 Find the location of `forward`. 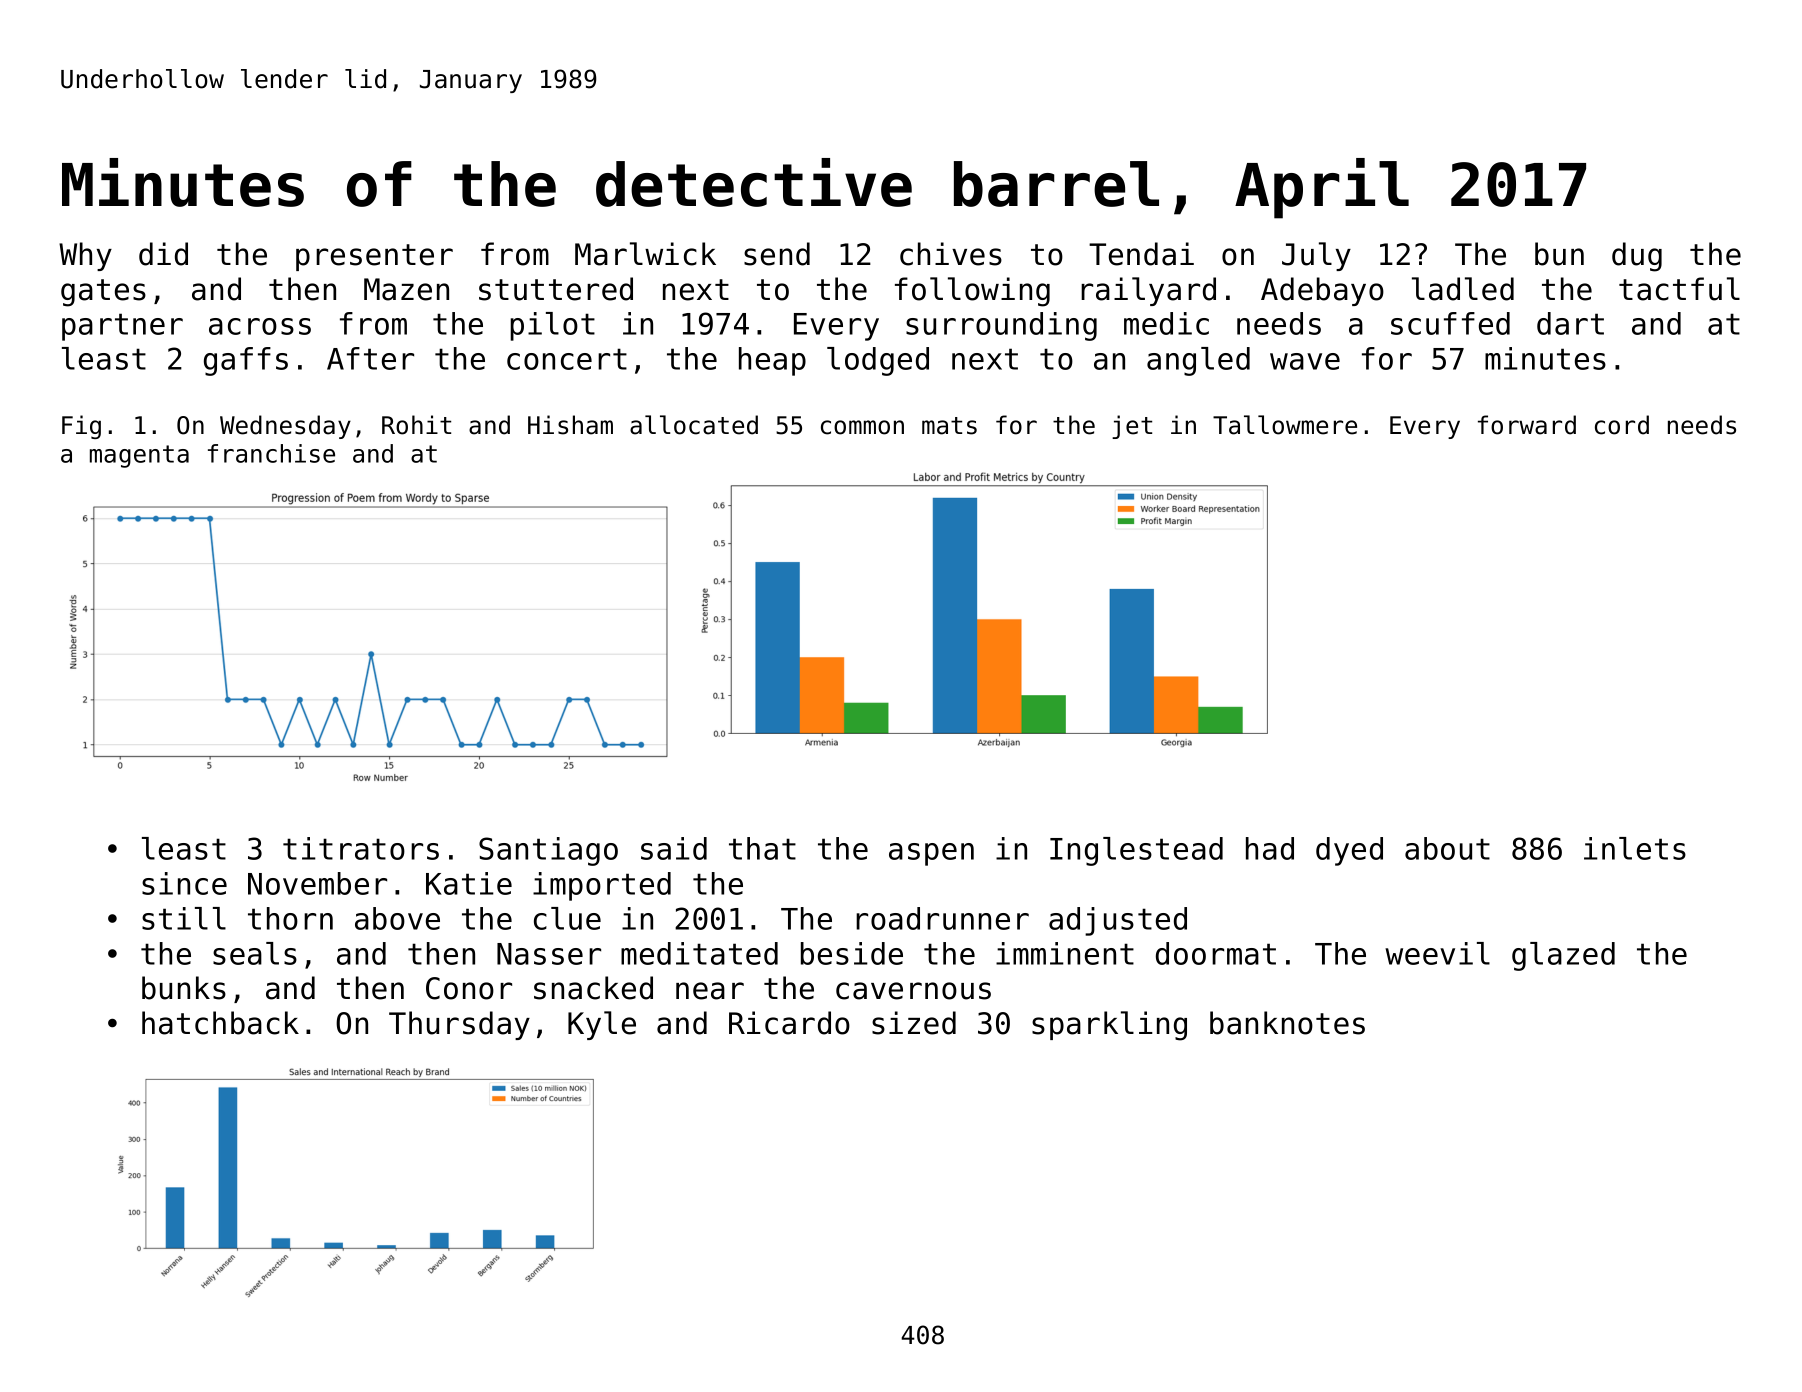

forward is located at coordinates (1527, 425).
